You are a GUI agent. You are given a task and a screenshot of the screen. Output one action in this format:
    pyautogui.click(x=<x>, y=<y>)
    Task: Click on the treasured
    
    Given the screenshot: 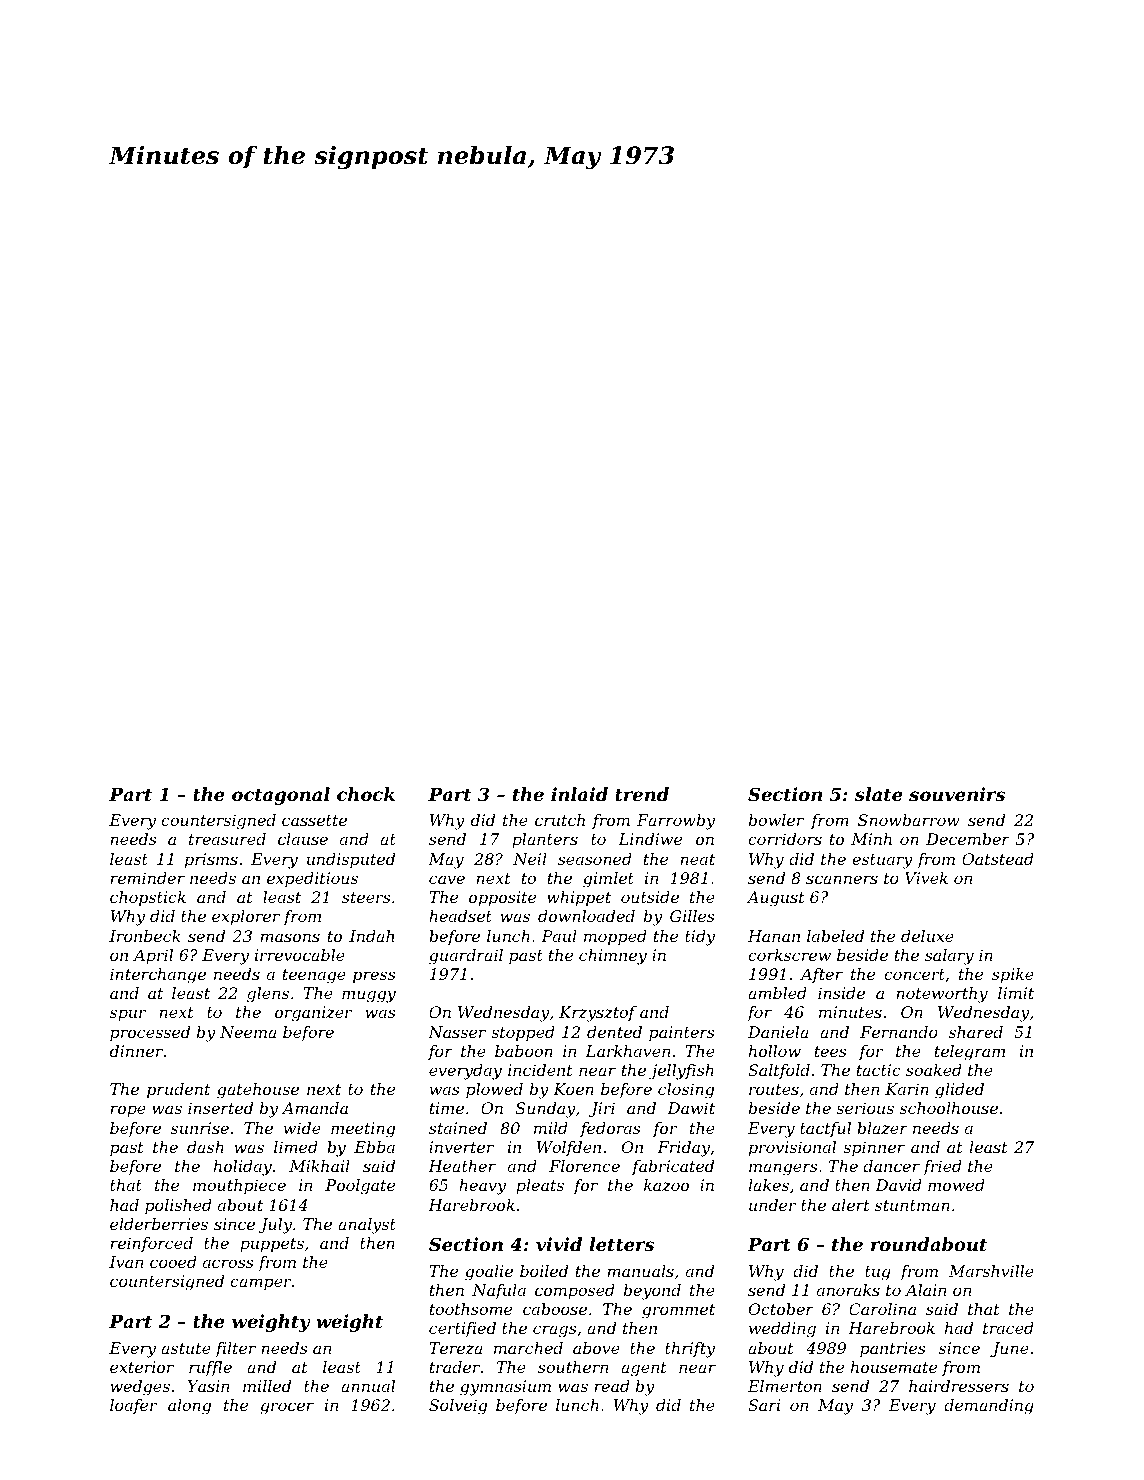 What is the action you would take?
    pyautogui.click(x=227, y=839)
